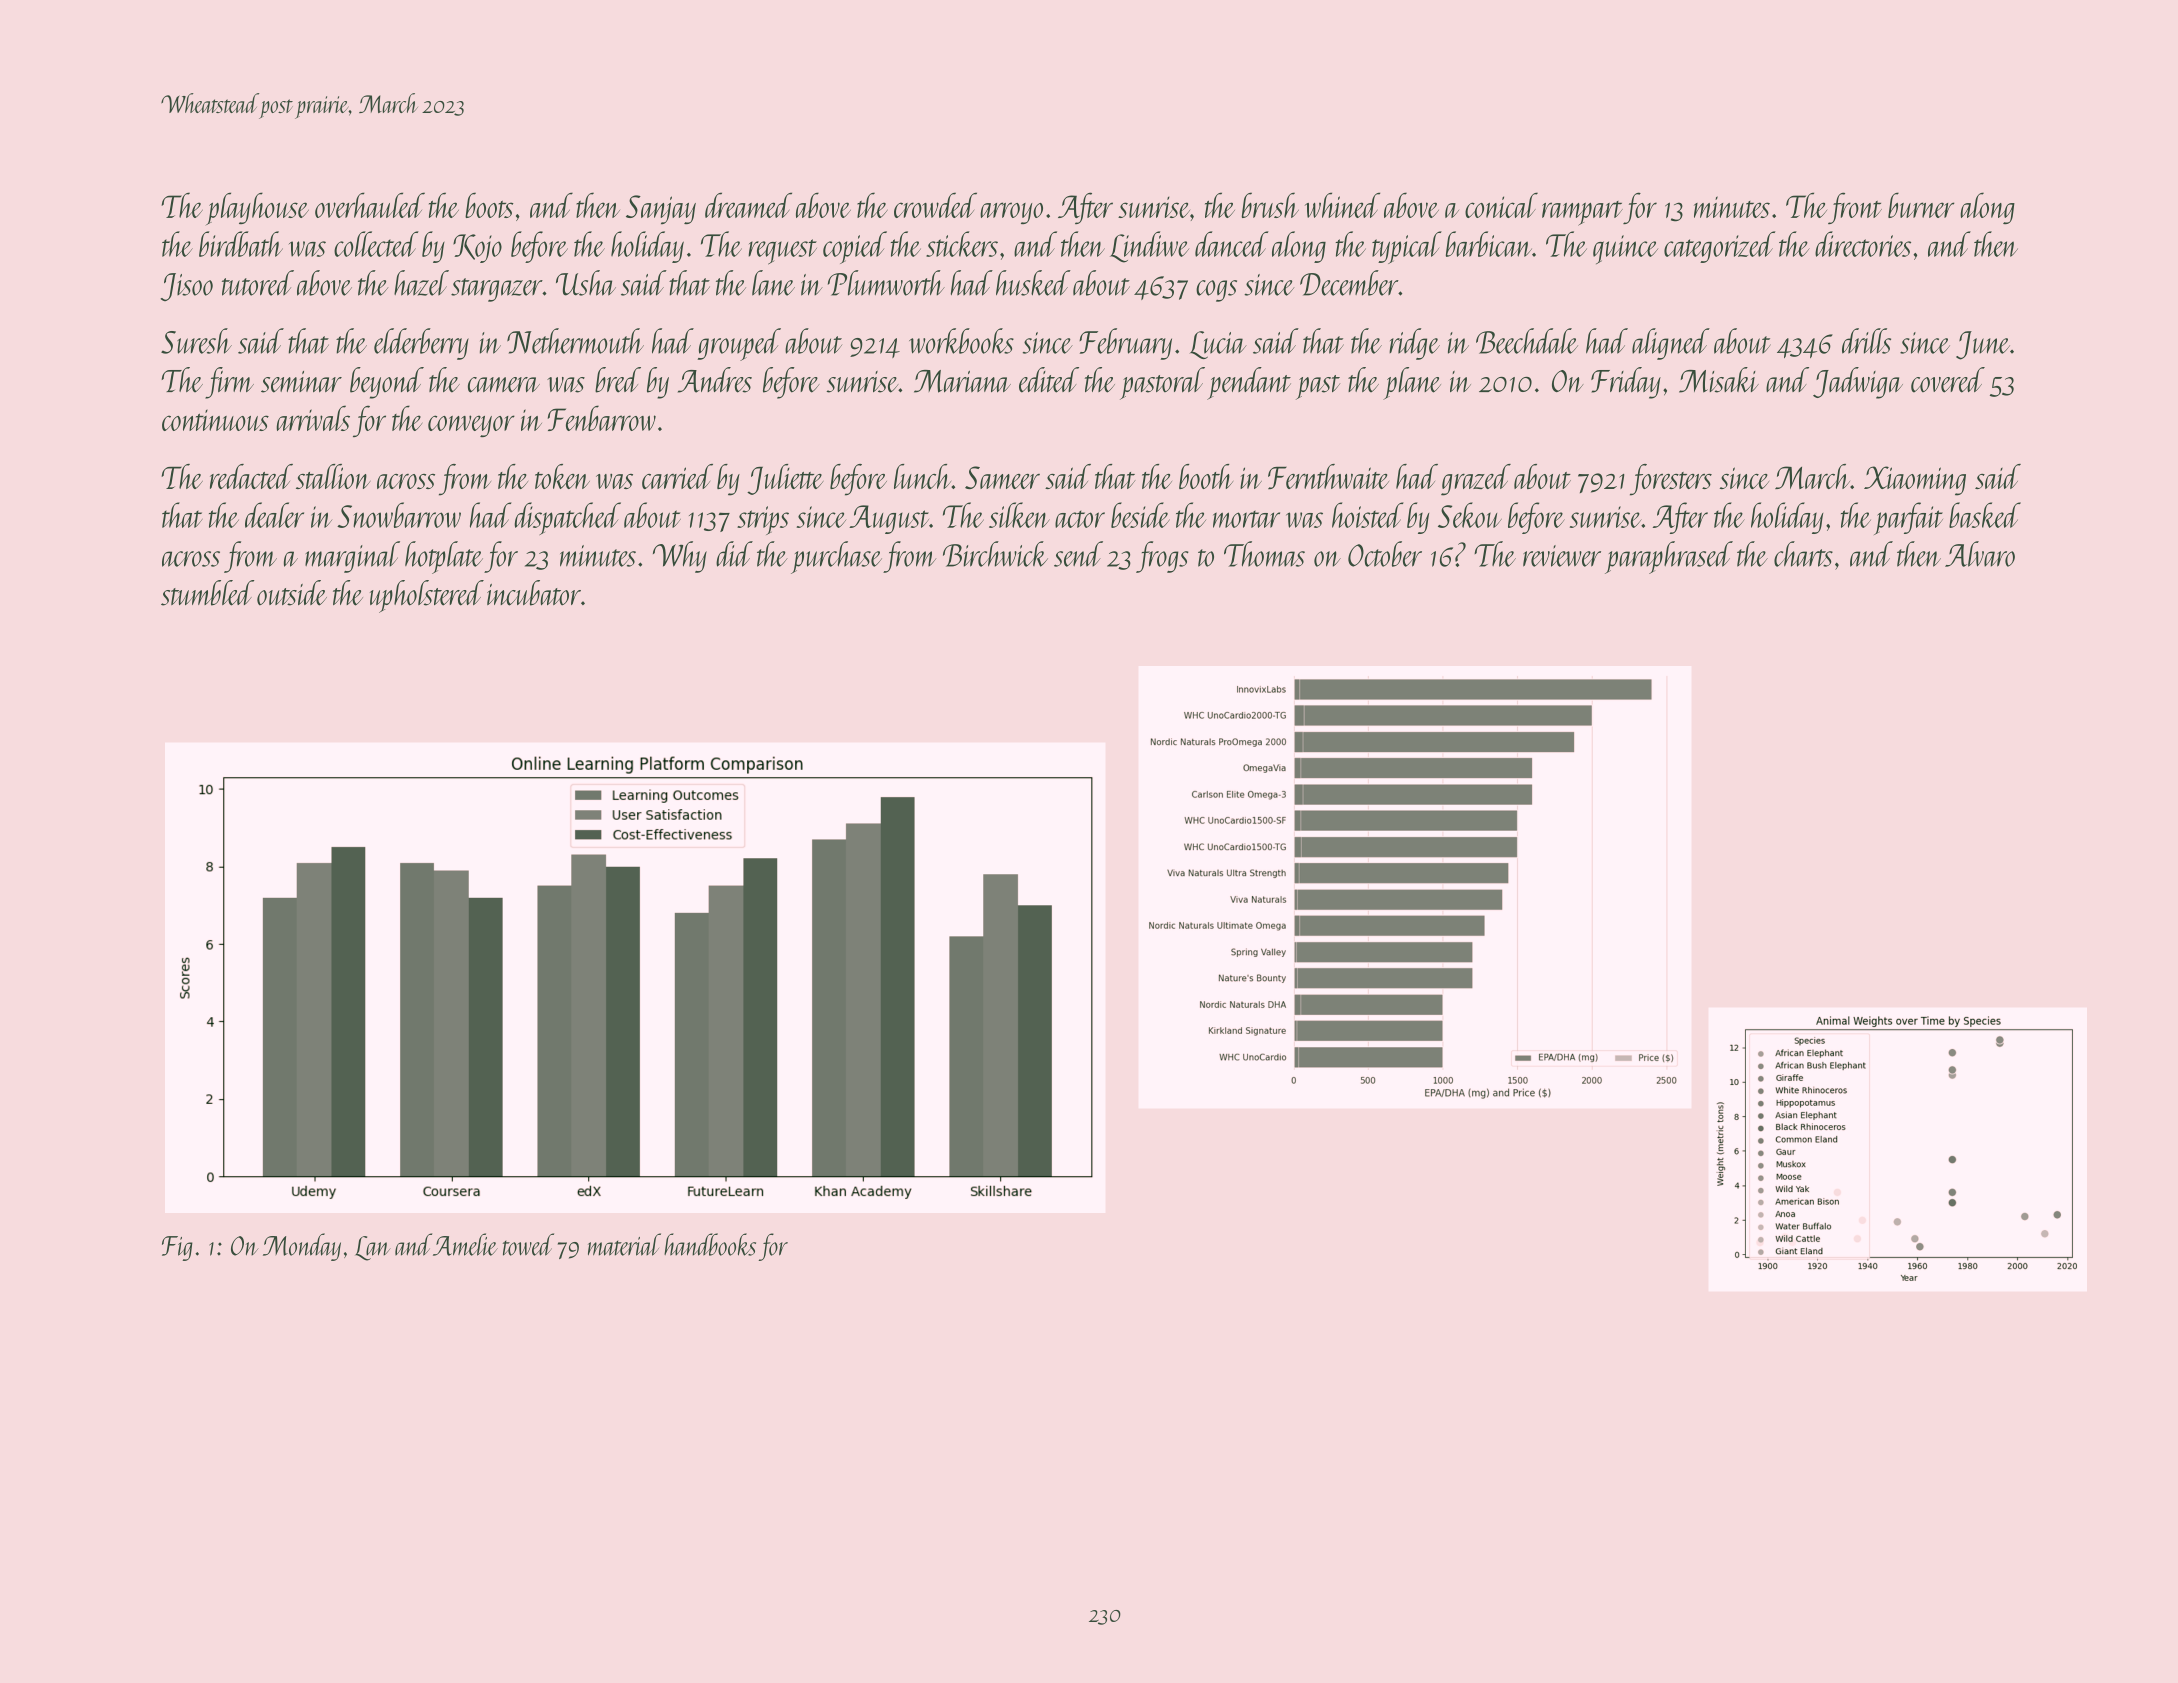 This screenshot has height=1683, width=2178. I want to click on frogs, so click(1162, 557).
